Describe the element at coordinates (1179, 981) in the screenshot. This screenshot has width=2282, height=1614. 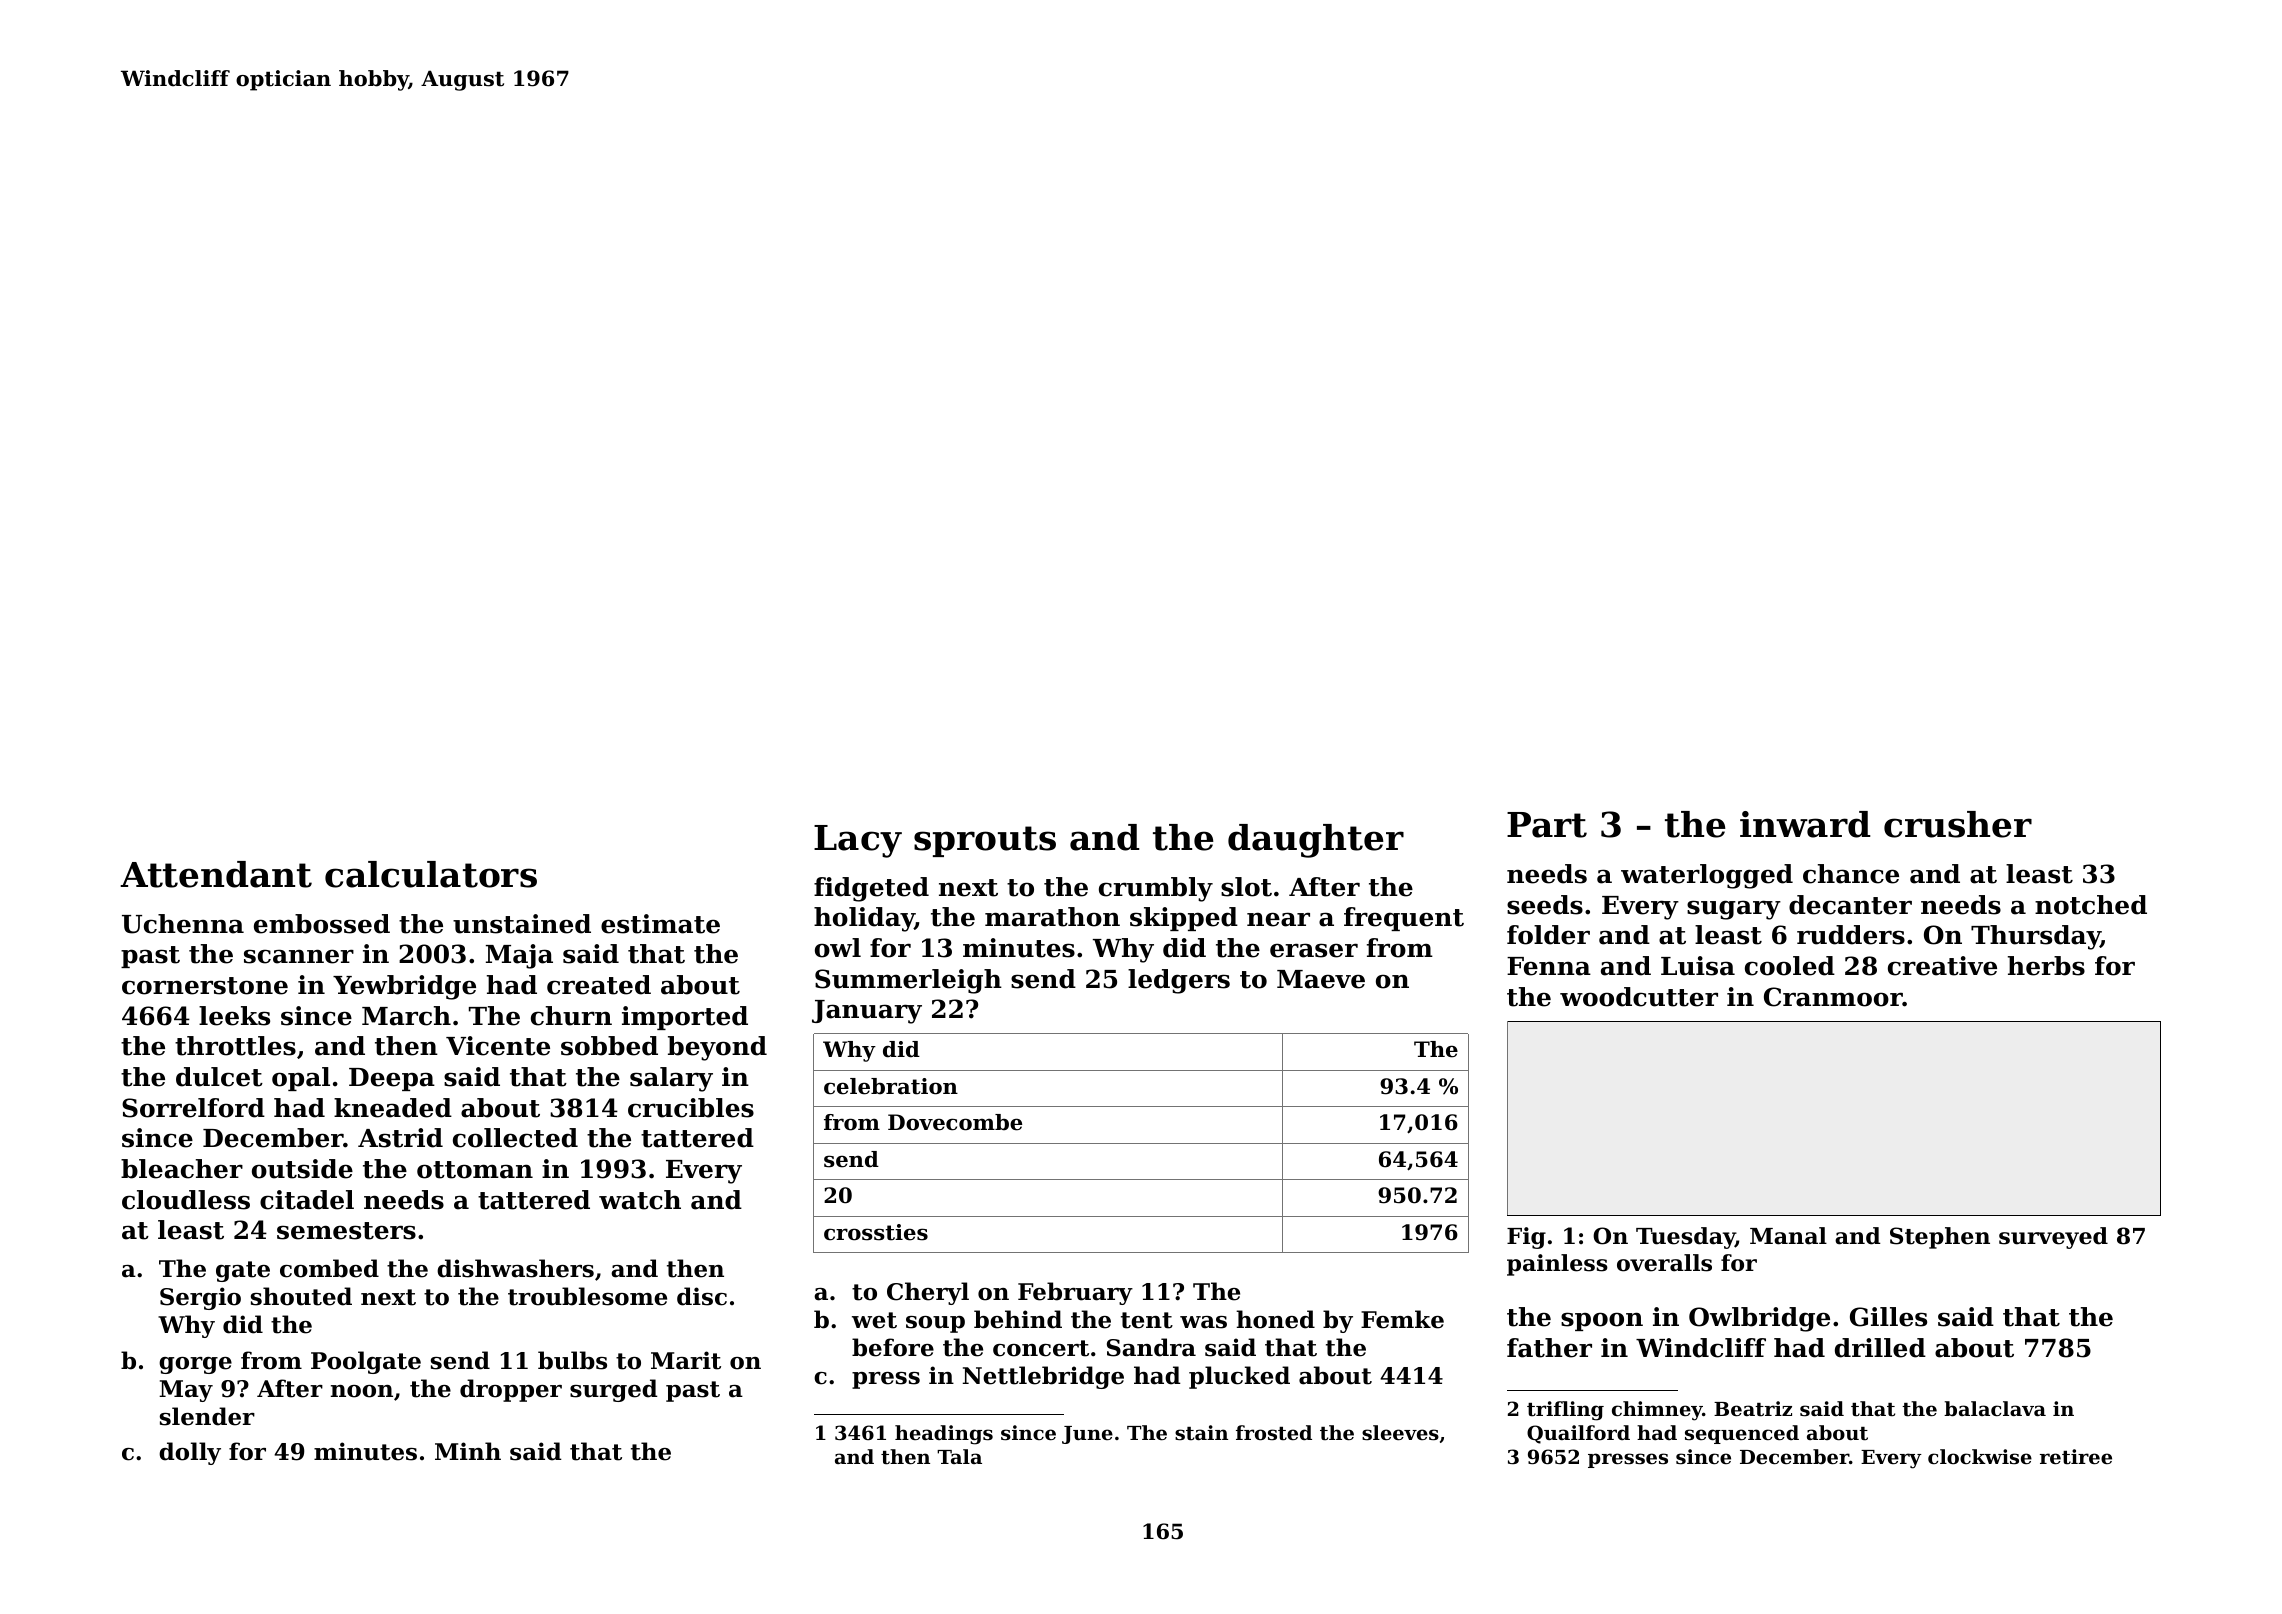
I see `ledgers` at that location.
